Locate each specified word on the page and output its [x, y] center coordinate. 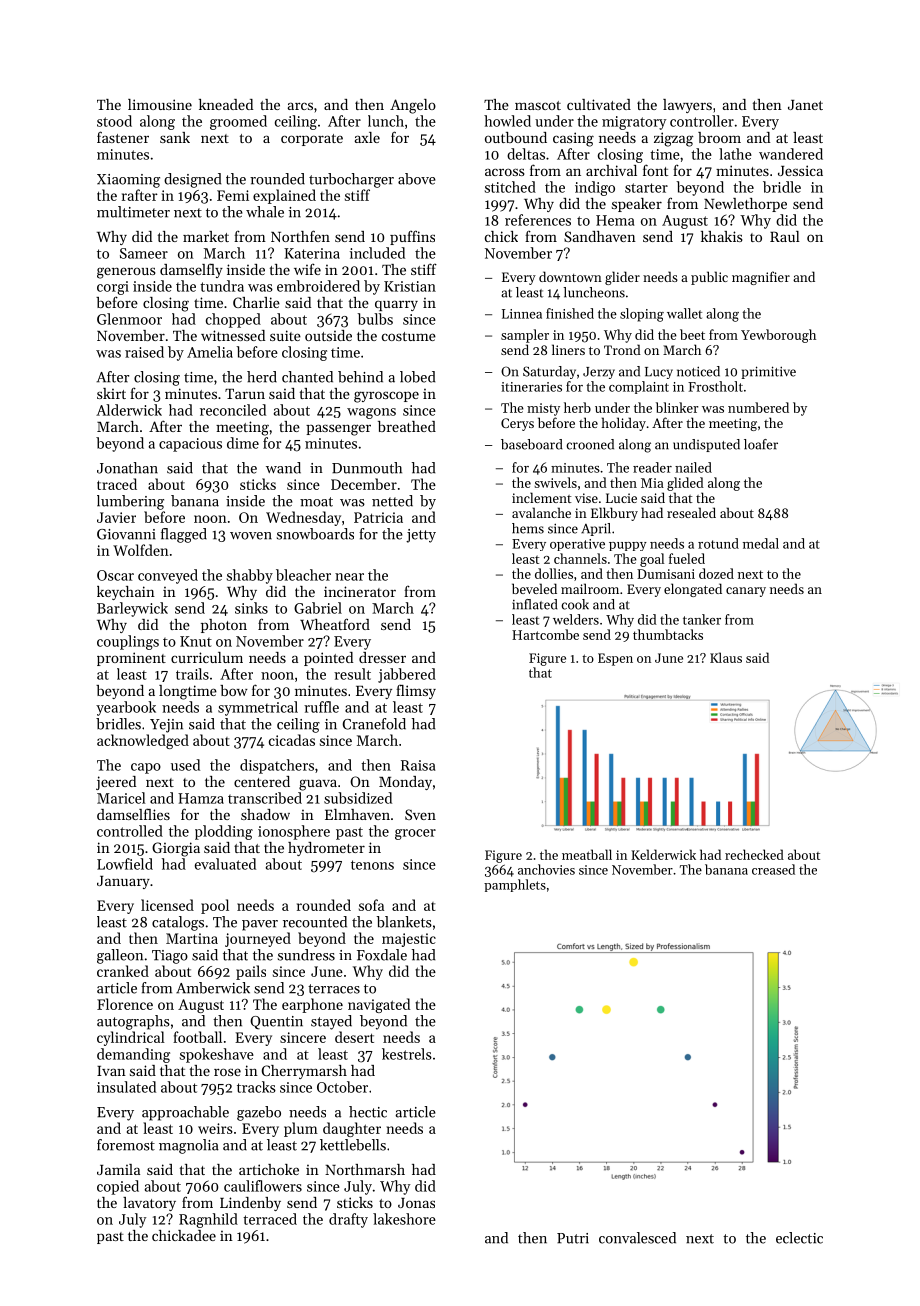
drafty [348, 1220]
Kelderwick [663, 854]
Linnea [522, 314]
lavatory [149, 1204]
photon [224, 626]
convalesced [637, 1238]
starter [646, 188]
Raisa [418, 765]
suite [285, 335]
